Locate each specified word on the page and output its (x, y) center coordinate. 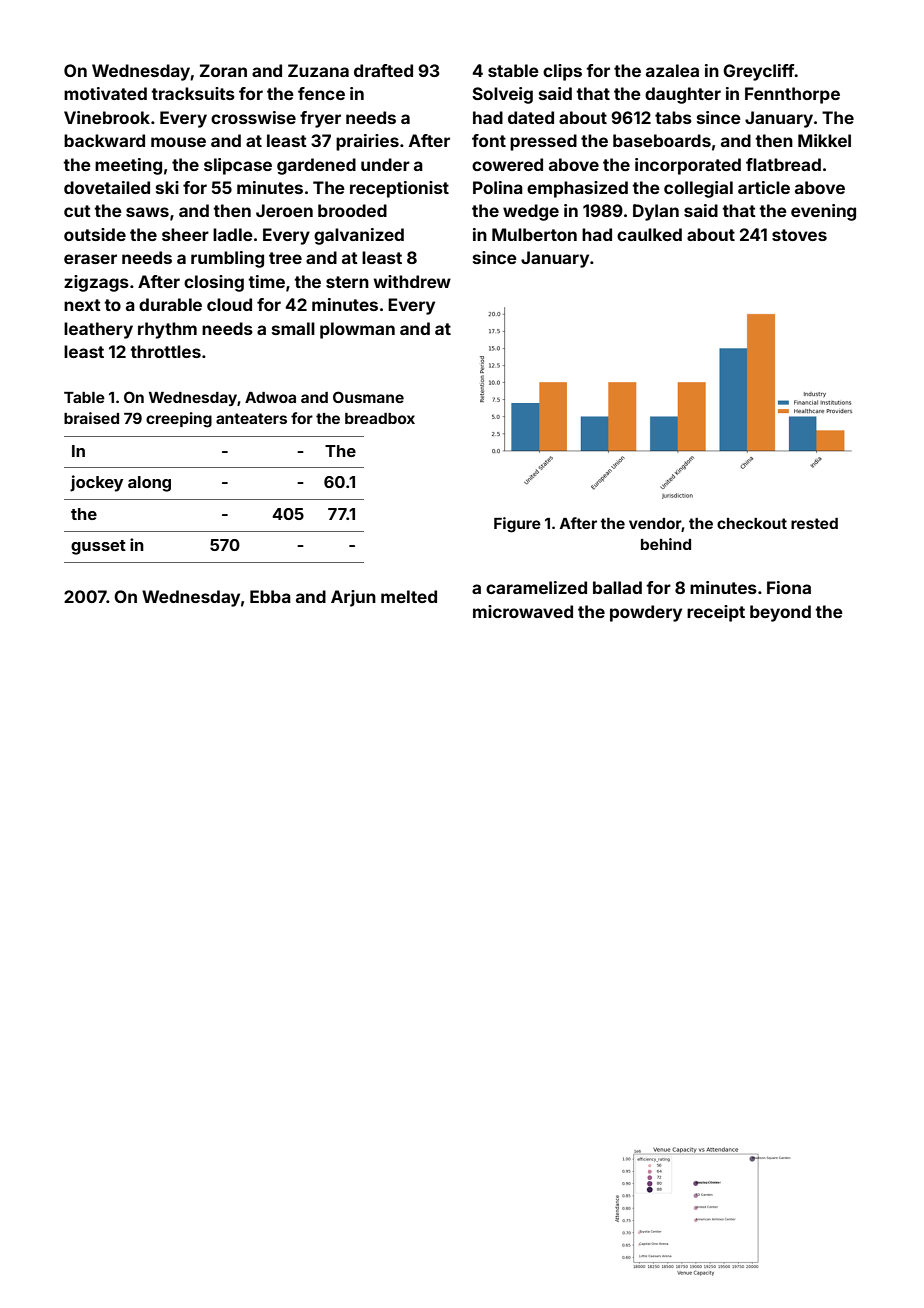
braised (91, 418)
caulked (649, 234)
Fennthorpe (792, 95)
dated (531, 117)
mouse (178, 142)
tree (285, 258)
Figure (517, 525)
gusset (98, 547)
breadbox (380, 418)
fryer (320, 119)
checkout (752, 523)
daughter (683, 95)
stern (347, 282)
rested (814, 523)
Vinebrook (107, 117)
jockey (96, 483)
